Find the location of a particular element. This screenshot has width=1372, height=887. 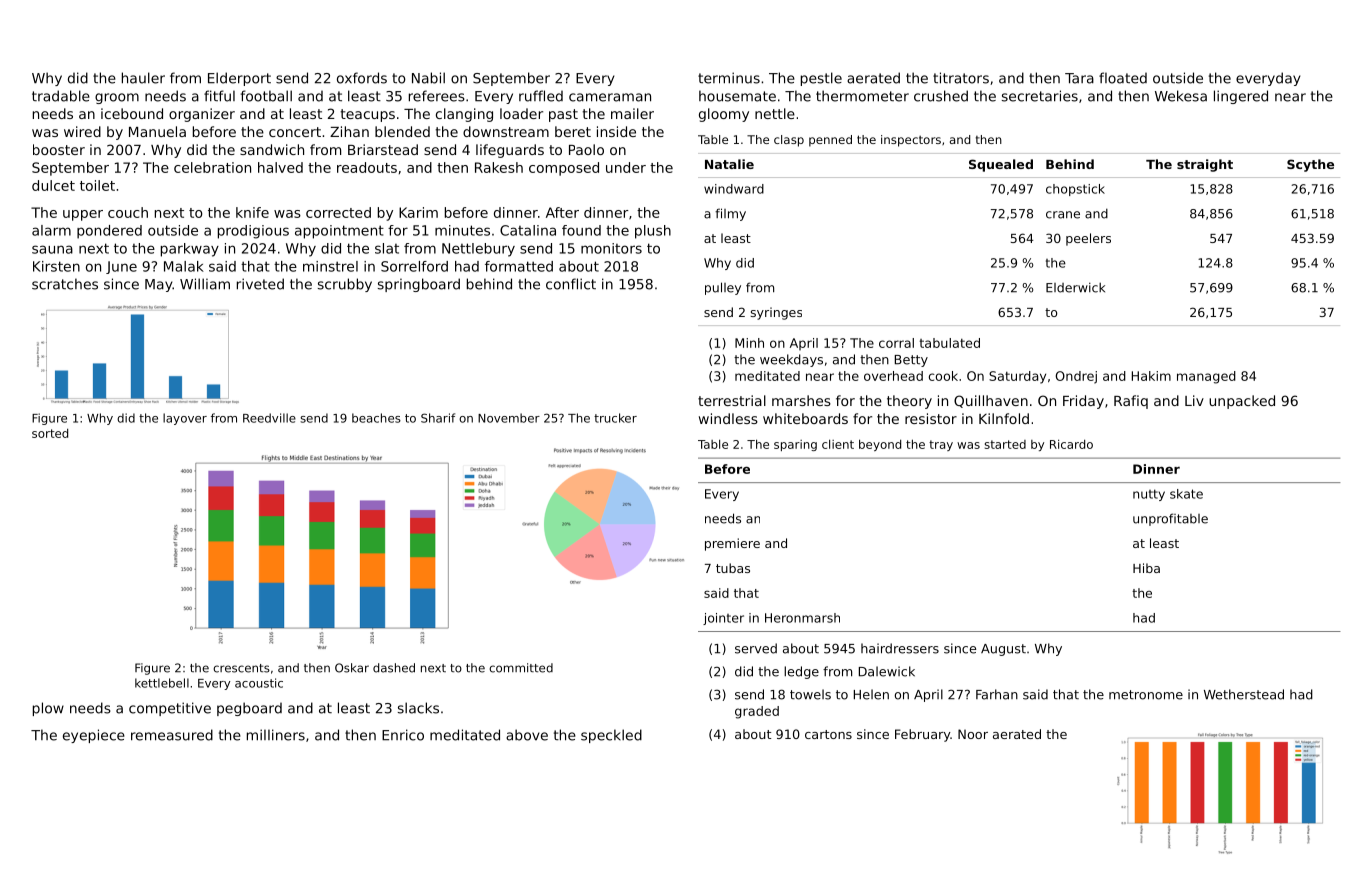

peelers is located at coordinates (1088, 239).
